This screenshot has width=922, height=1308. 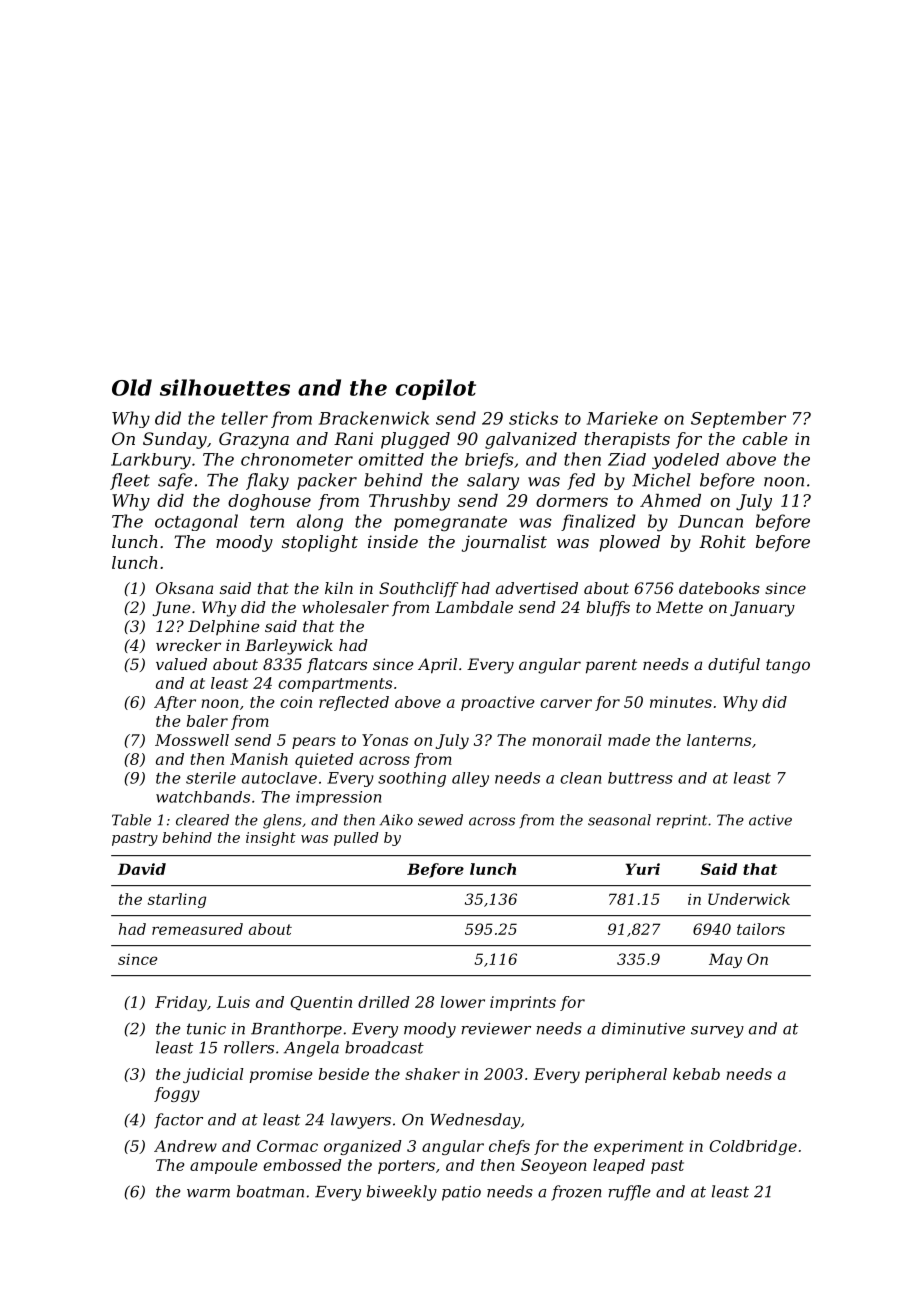 What do you see at coordinates (287, 1146) in the screenshot?
I see `Cormac` at bounding box center [287, 1146].
